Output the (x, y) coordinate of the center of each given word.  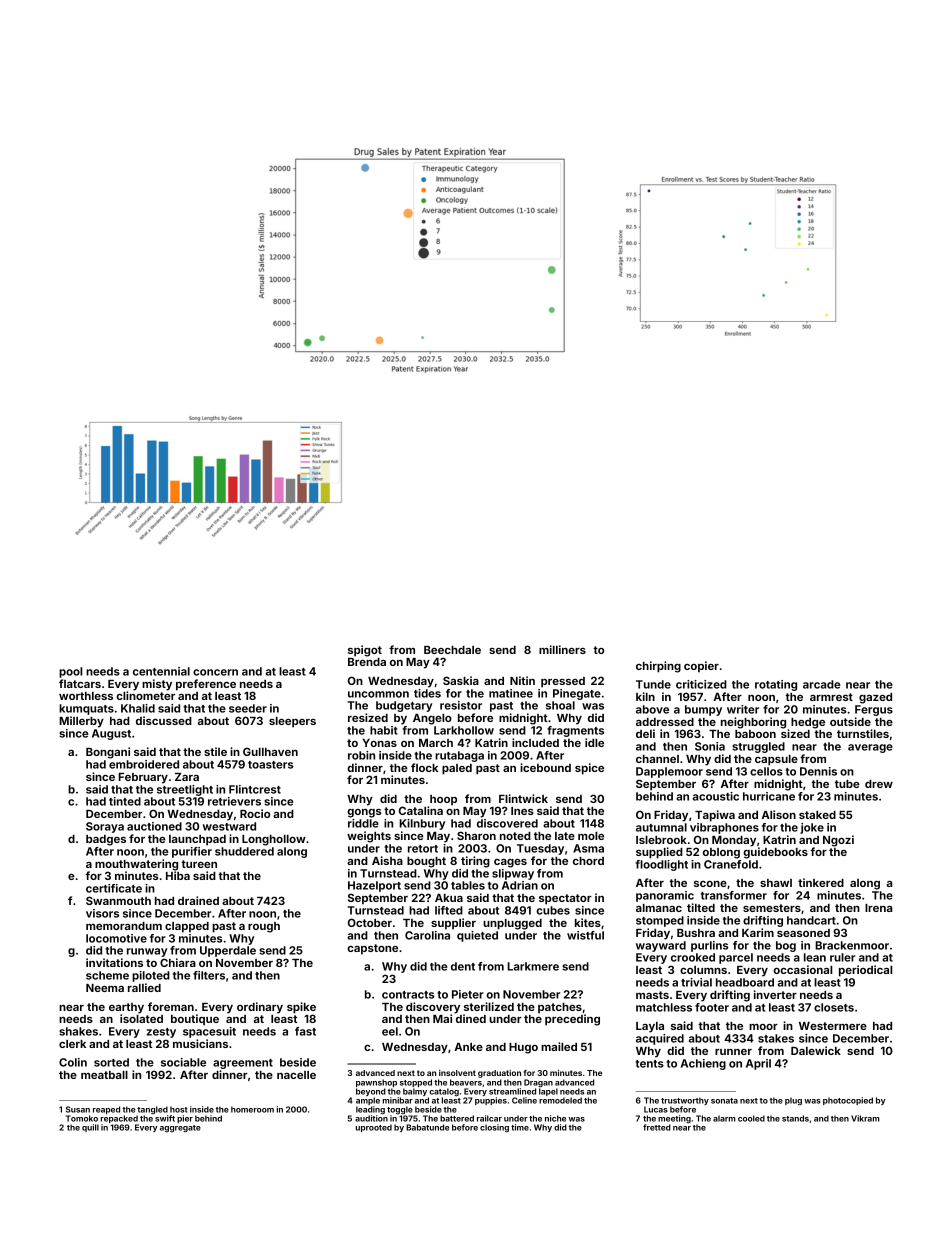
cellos (766, 771)
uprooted (374, 1128)
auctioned (154, 826)
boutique (195, 1020)
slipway (513, 874)
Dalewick (816, 1050)
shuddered (244, 851)
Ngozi (838, 841)
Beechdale (452, 650)
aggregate (180, 1129)
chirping (658, 667)
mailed (559, 1046)
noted (515, 836)
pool (70, 672)
